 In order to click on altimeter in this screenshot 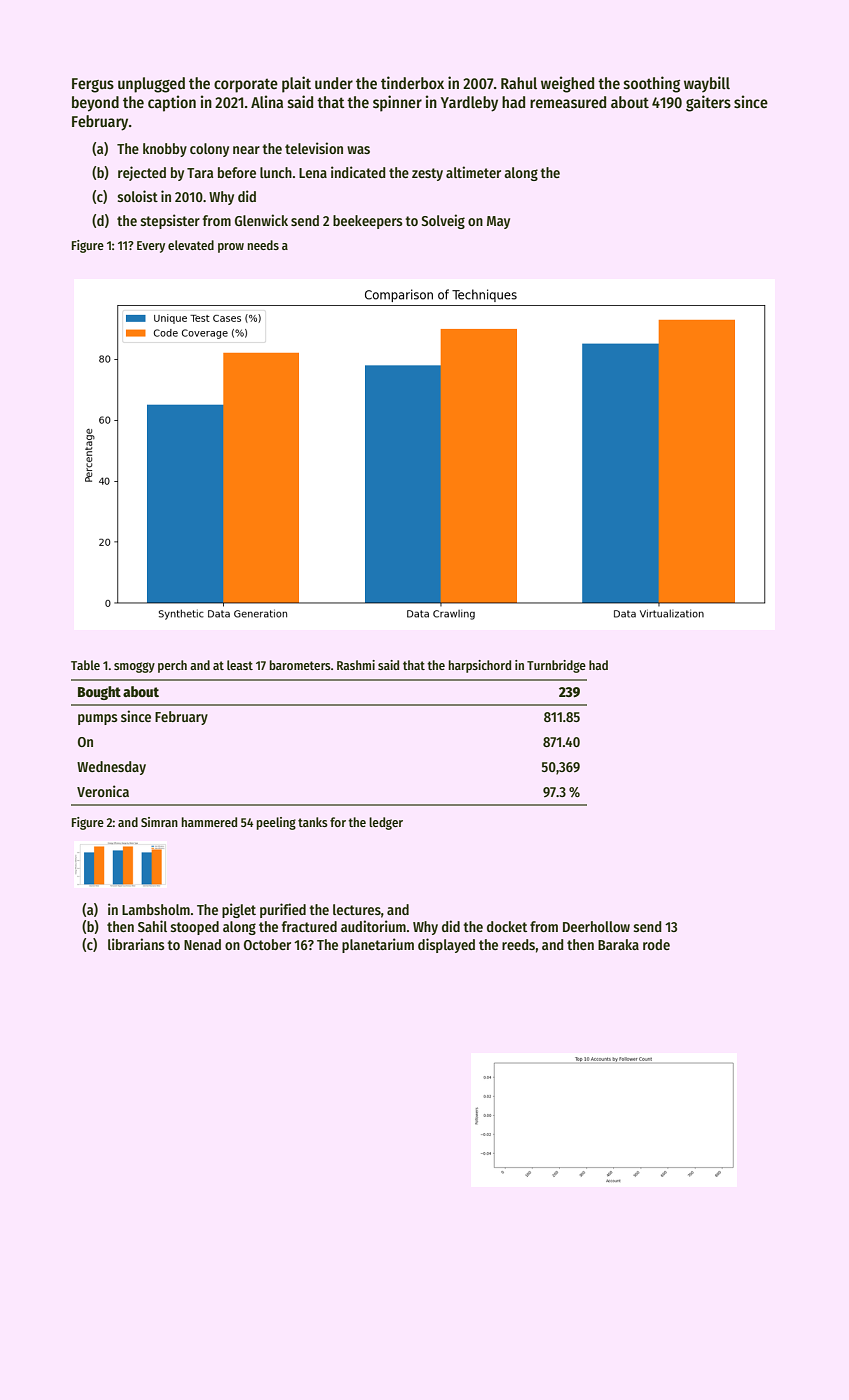, I will do `click(473, 172)`.
